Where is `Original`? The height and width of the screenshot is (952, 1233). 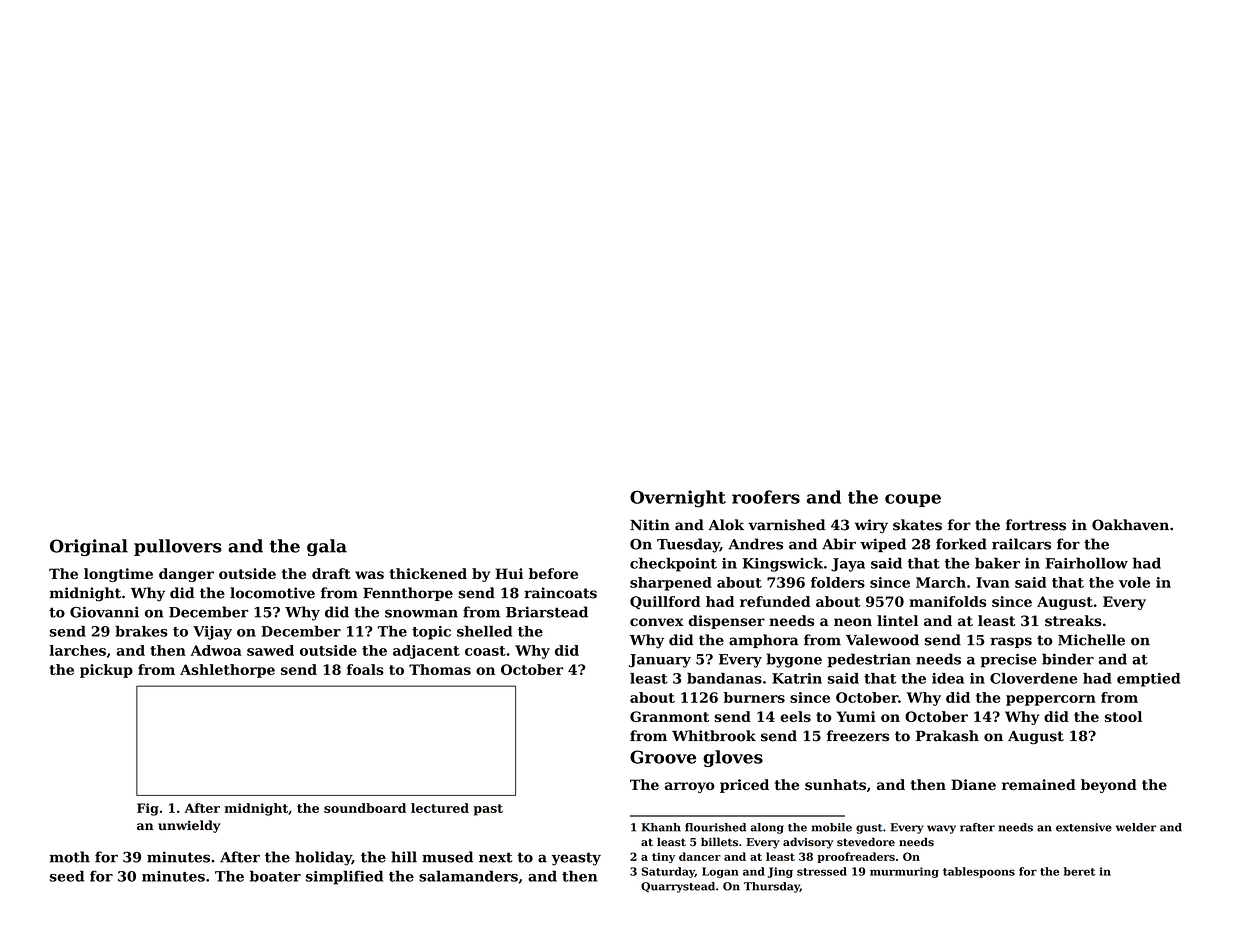 Original is located at coordinates (89, 547).
